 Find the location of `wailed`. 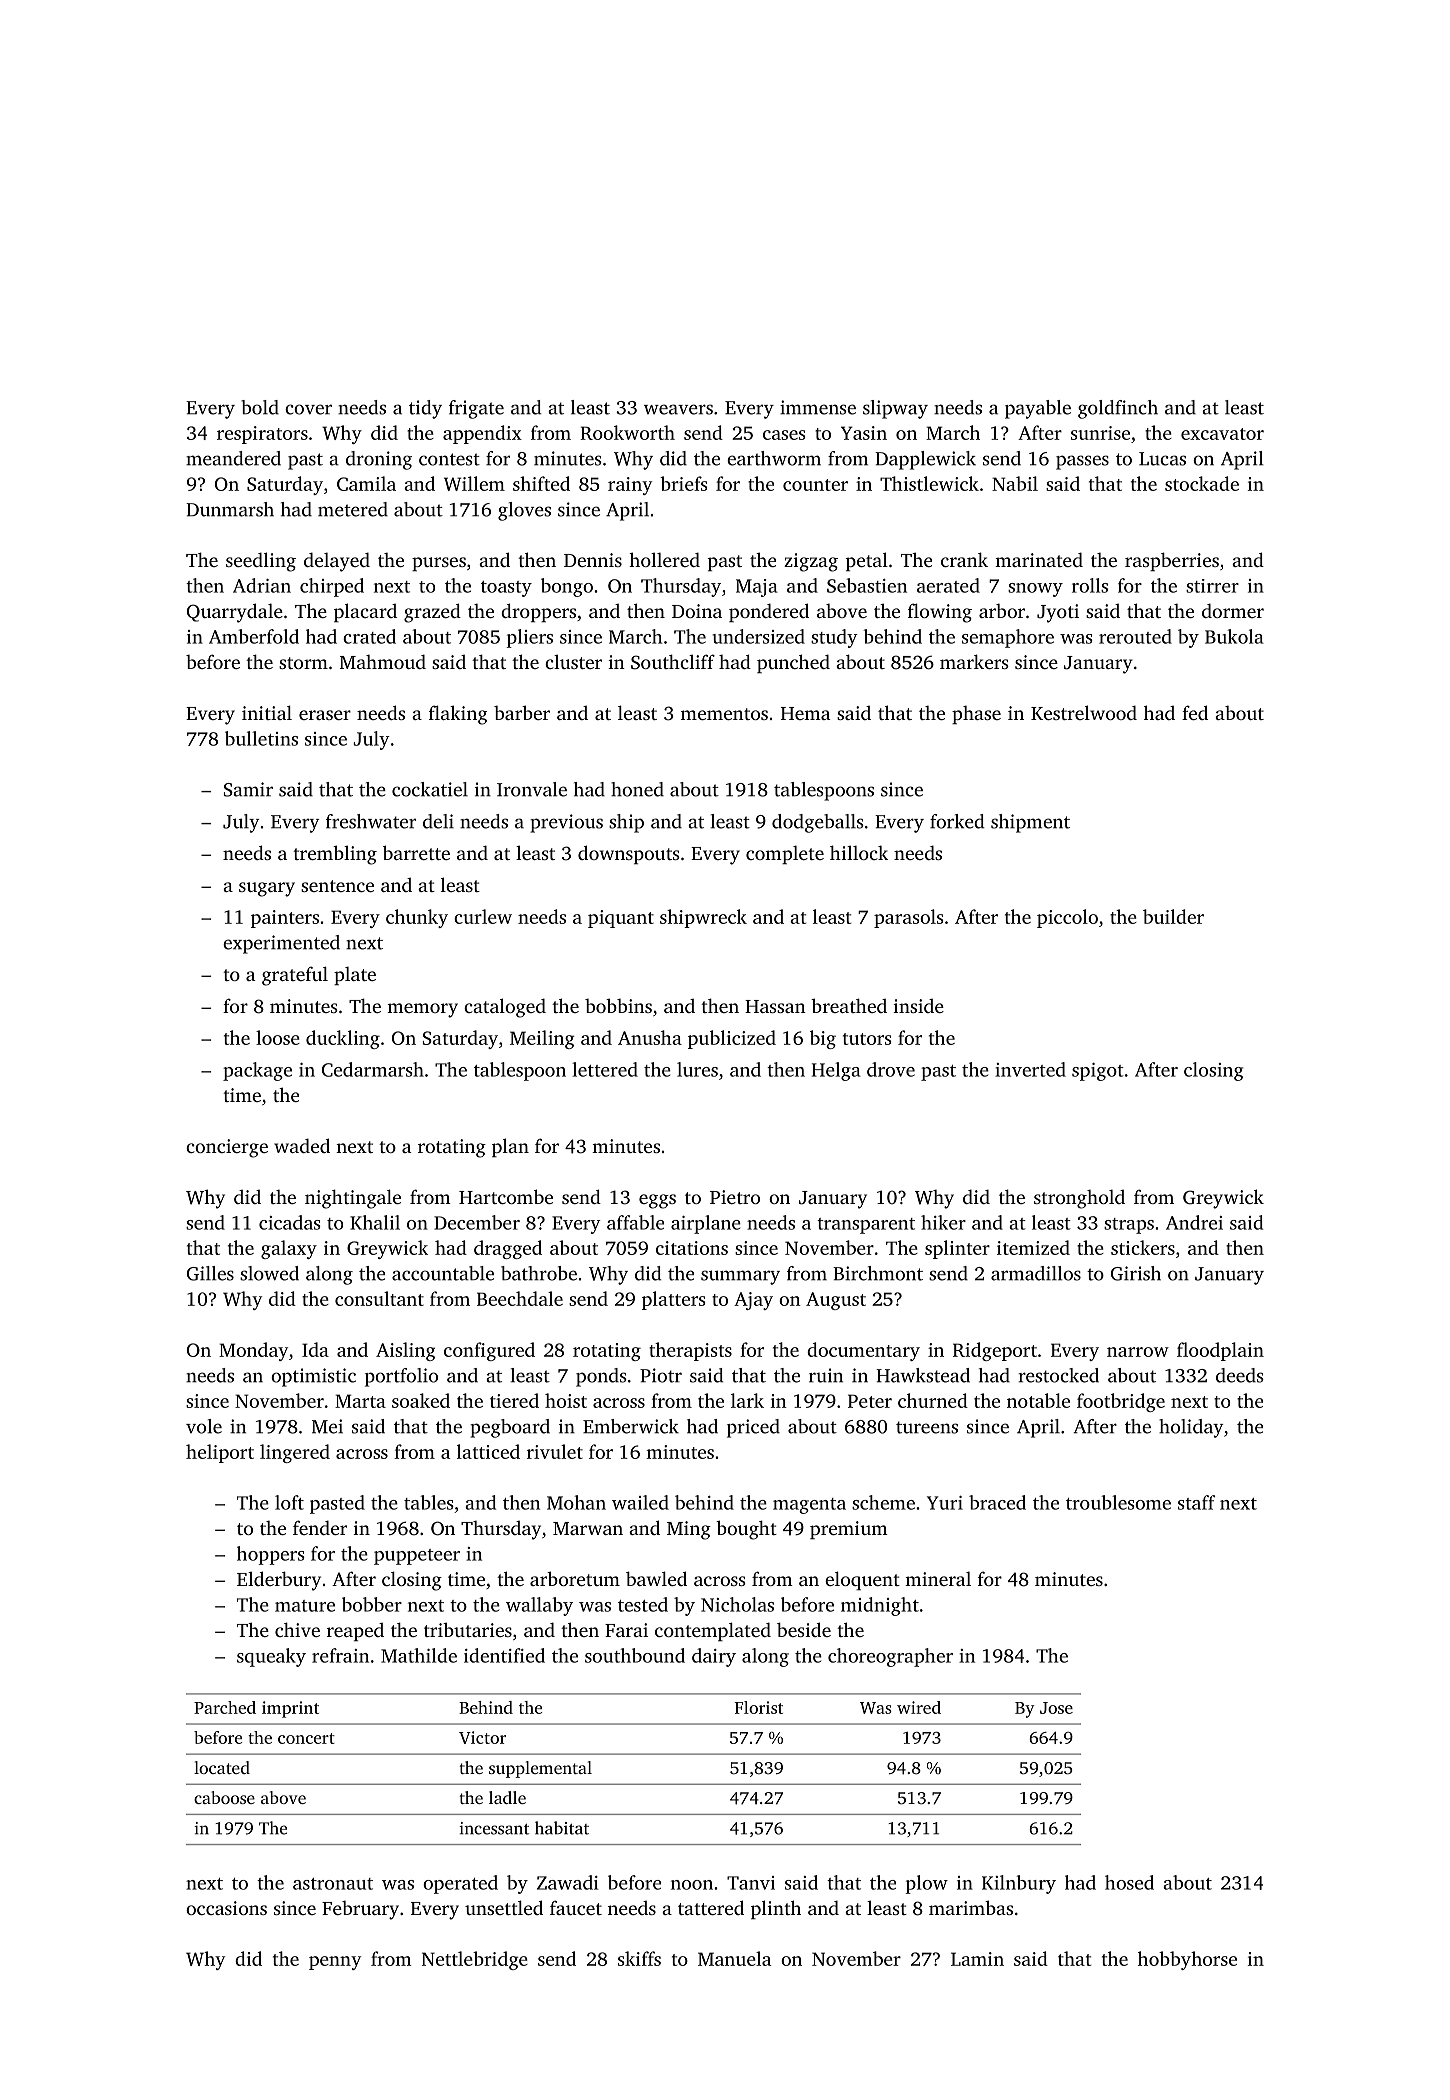

wailed is located at coordinates (640, 1502).
